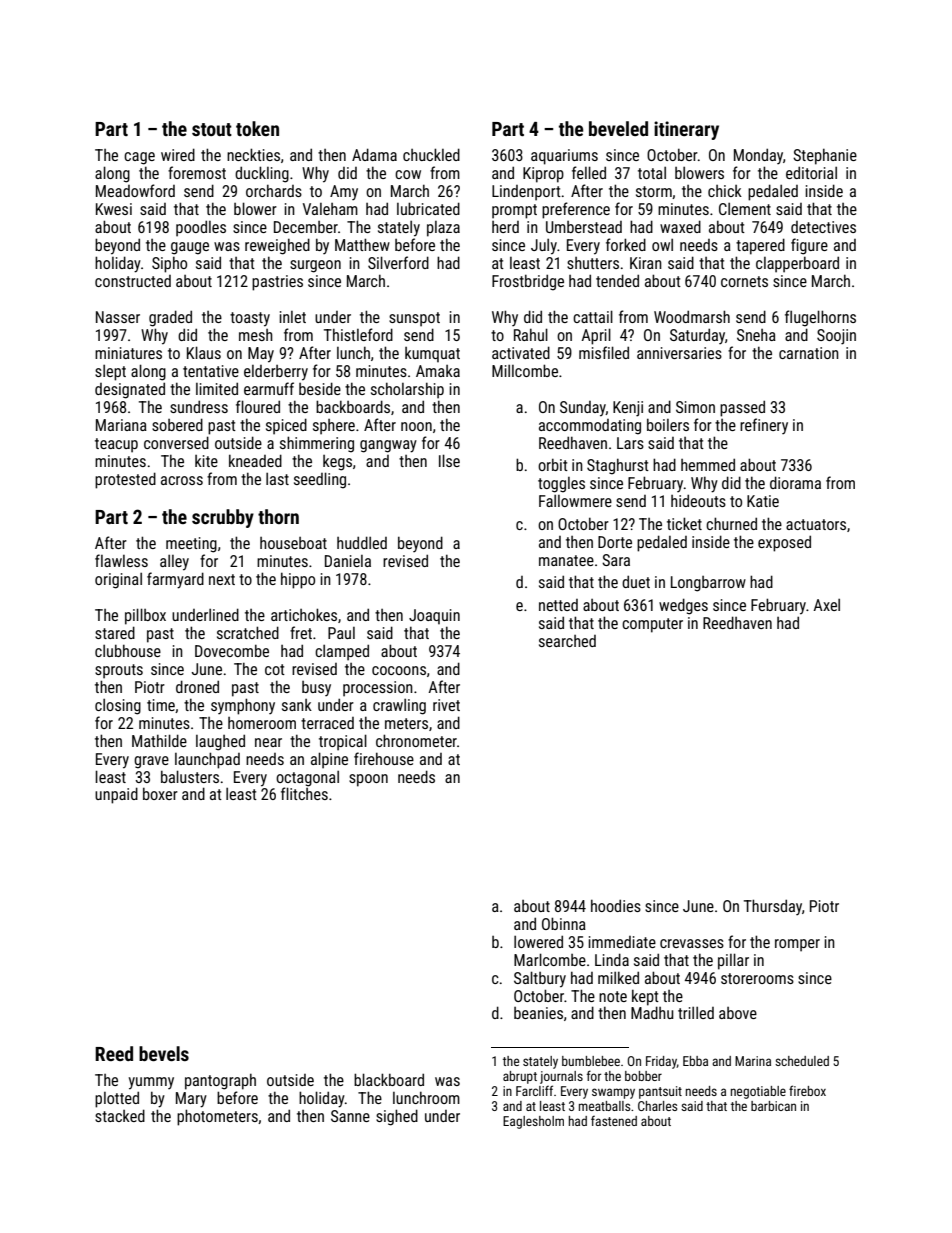 The width and height of the image is (952, 1233). Describe the element at coordinates (257, 128) in the image. I see `token` at that location.
